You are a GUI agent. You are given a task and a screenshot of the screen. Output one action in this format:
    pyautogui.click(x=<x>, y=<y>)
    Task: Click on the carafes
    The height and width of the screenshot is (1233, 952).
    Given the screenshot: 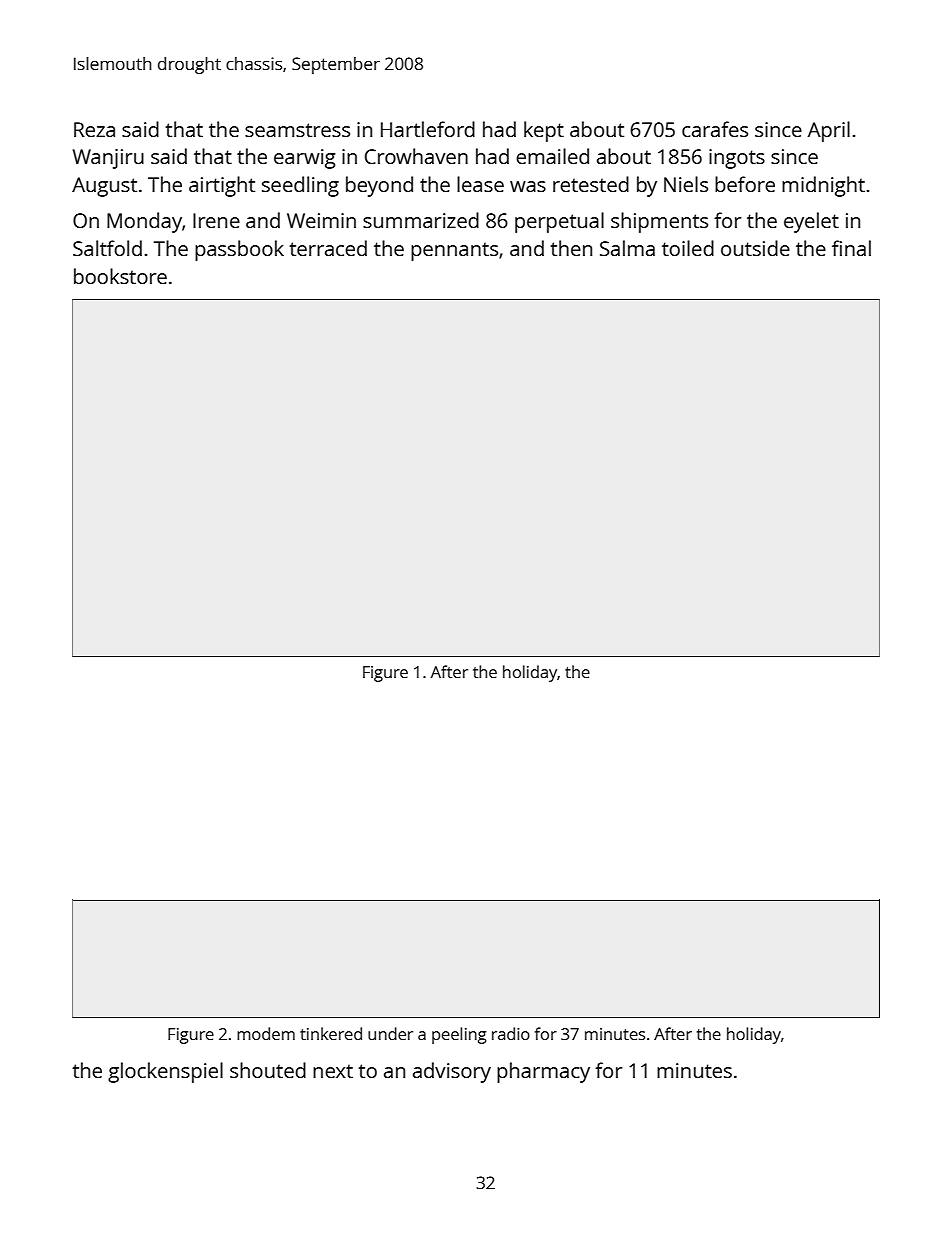 What is the action you would take?
    pyautogui.click(x=715, y=129)
